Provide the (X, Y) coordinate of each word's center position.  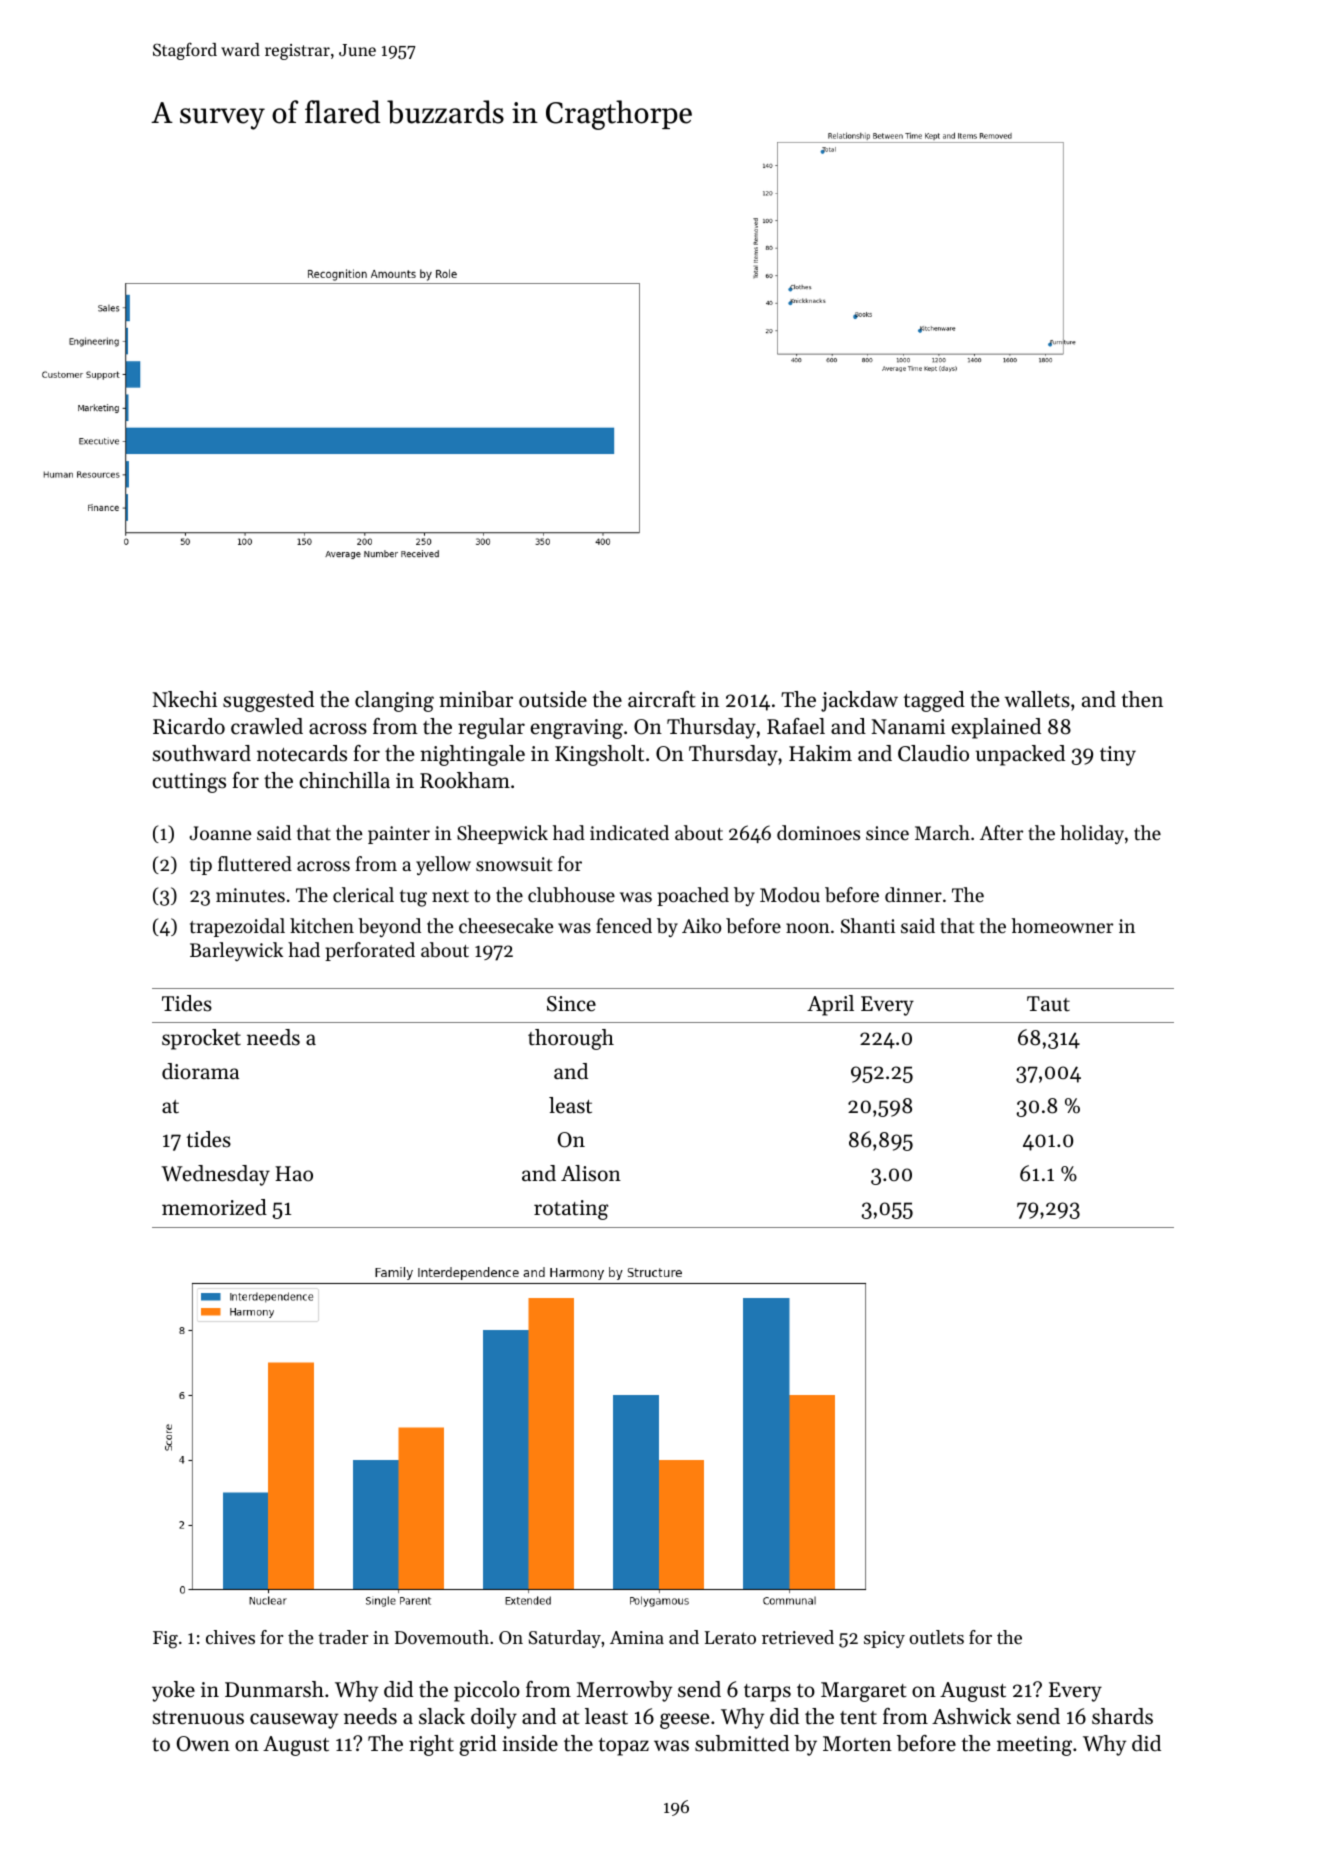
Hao (294, 1174)
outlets (936, 1637)
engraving (576, 729)
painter (399, 835)
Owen (203, 1744)
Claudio (933, 753)
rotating (571, 1210)
